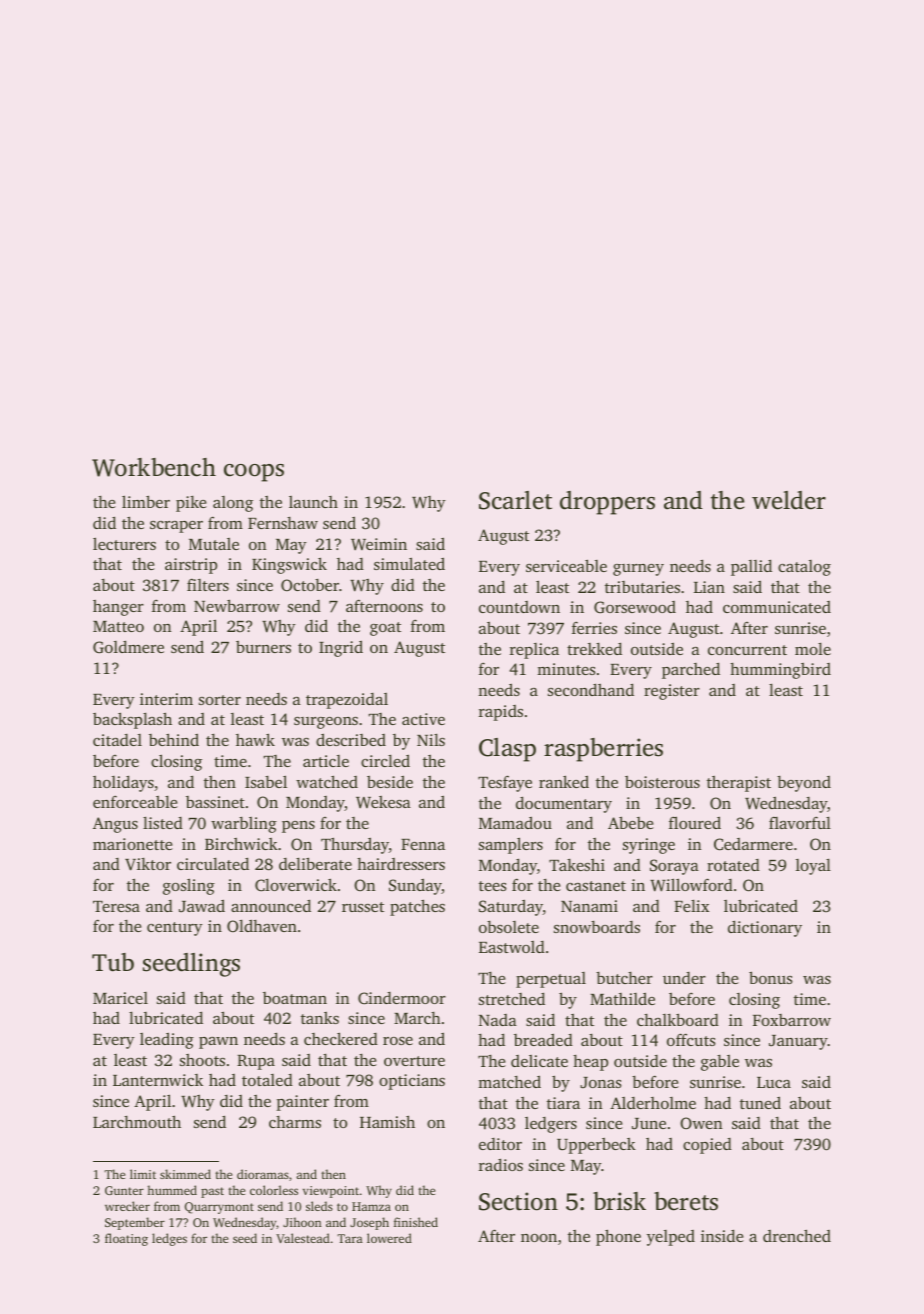 The height and width of the screenshot is (1314, 924). What do you see at coordinates (515, 500) in the screenshot?
I see `Scarlet` at bounding box center [515, 500].
